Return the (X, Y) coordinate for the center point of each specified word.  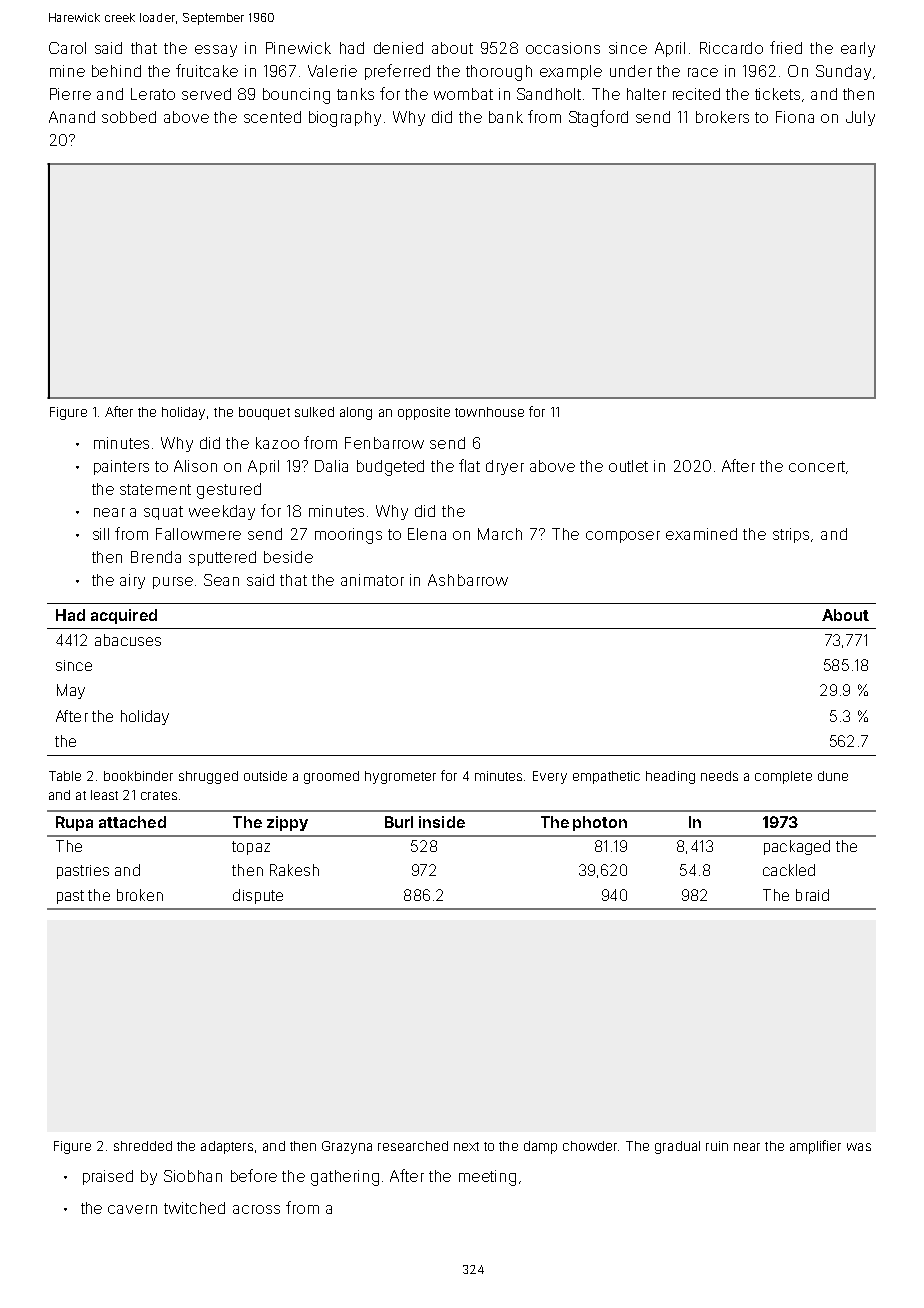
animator (372, 580)
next (466, 1146)
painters (121, 467)
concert (817, 466)
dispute (258, 896)
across (256, 1209)
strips (791, 535)
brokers (722, 117)
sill (101, 534)
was (859, 1147)
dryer (505, 467)
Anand (72, 117)
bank (506, 117)
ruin (717, 1146)
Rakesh (294, 870)
